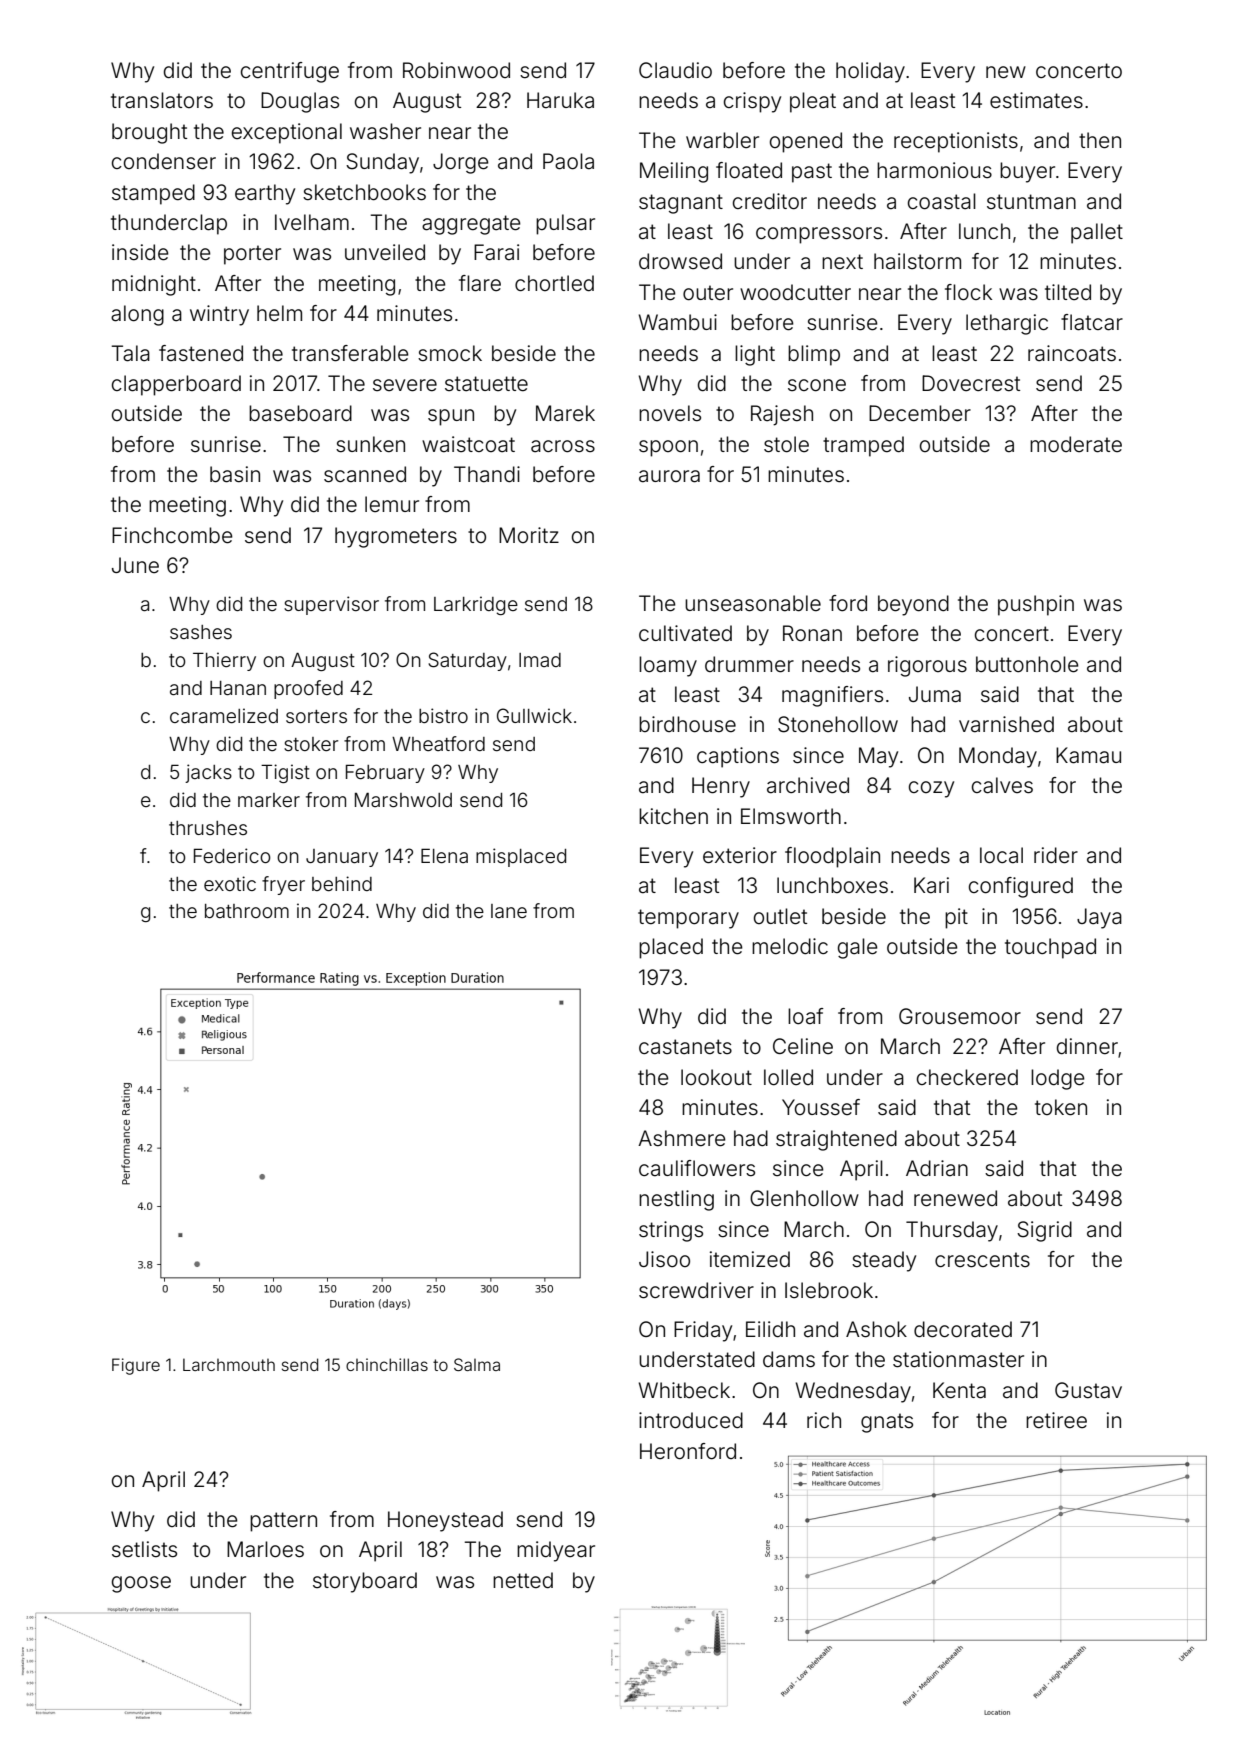 Image resolution: width=1234 pixels, height=1745 pixels. I want to click on buttonhole, so click(1027, 664).
